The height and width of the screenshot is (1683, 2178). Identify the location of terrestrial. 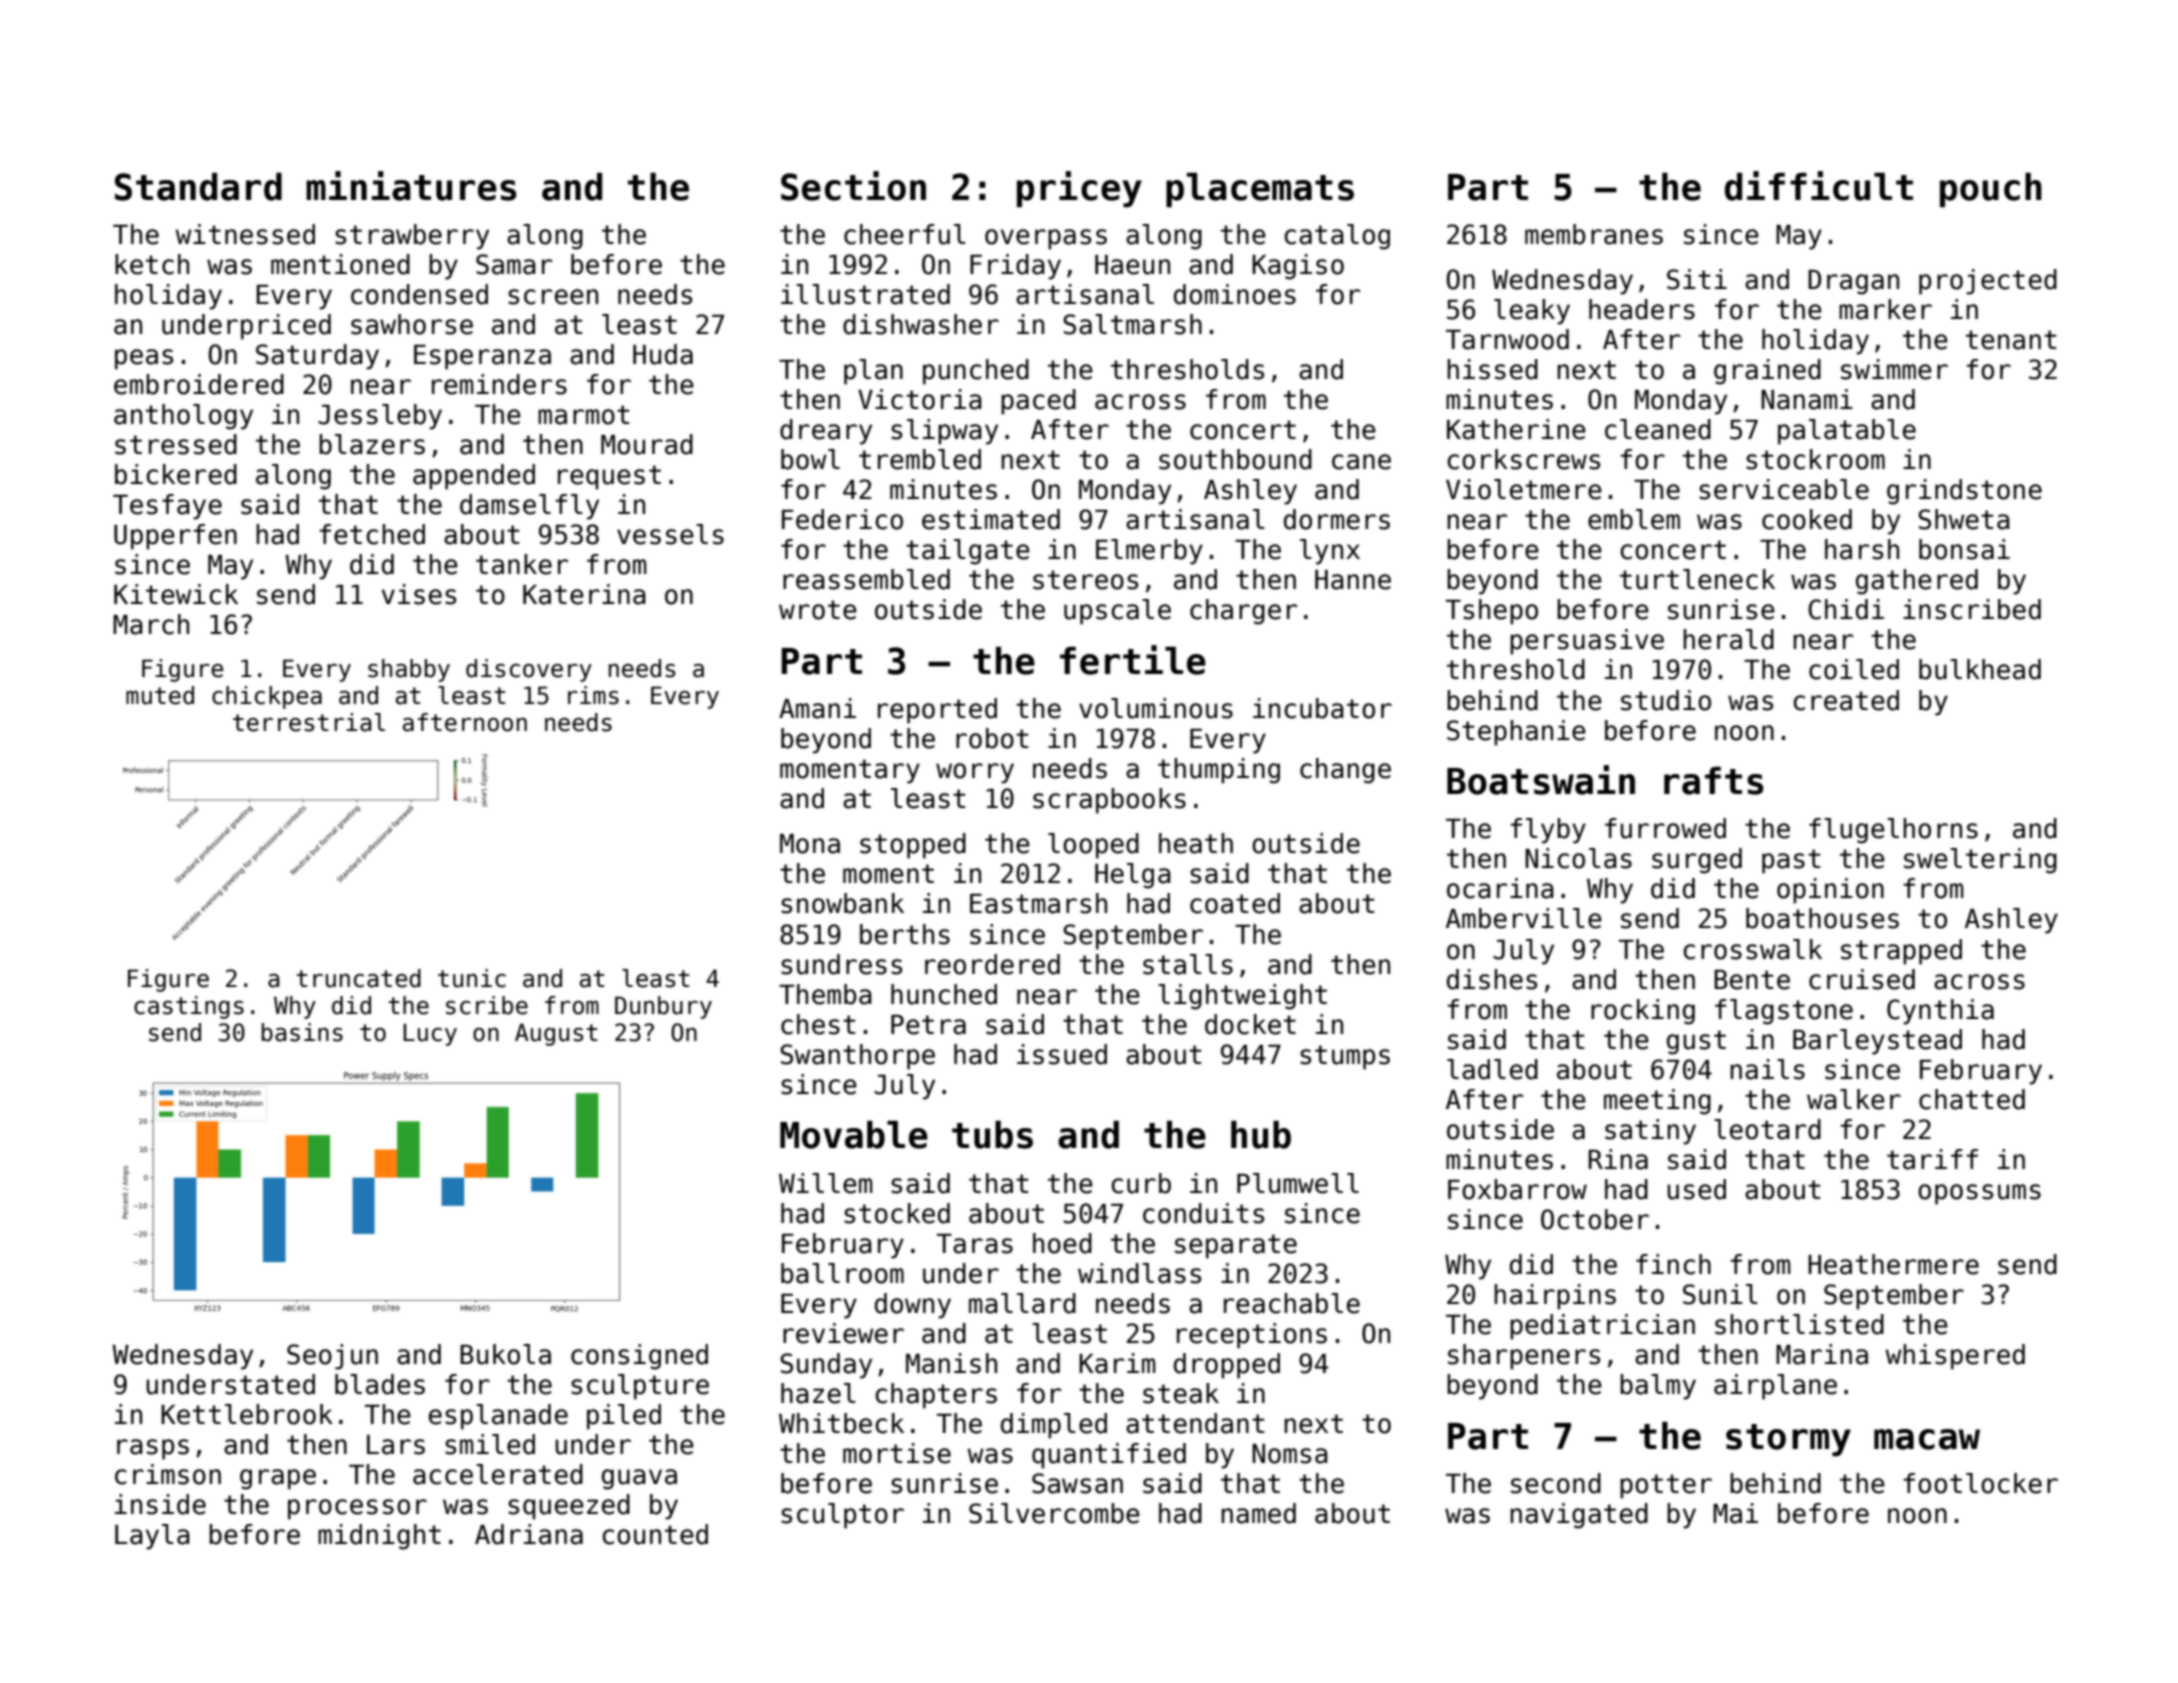
(309, 722).
